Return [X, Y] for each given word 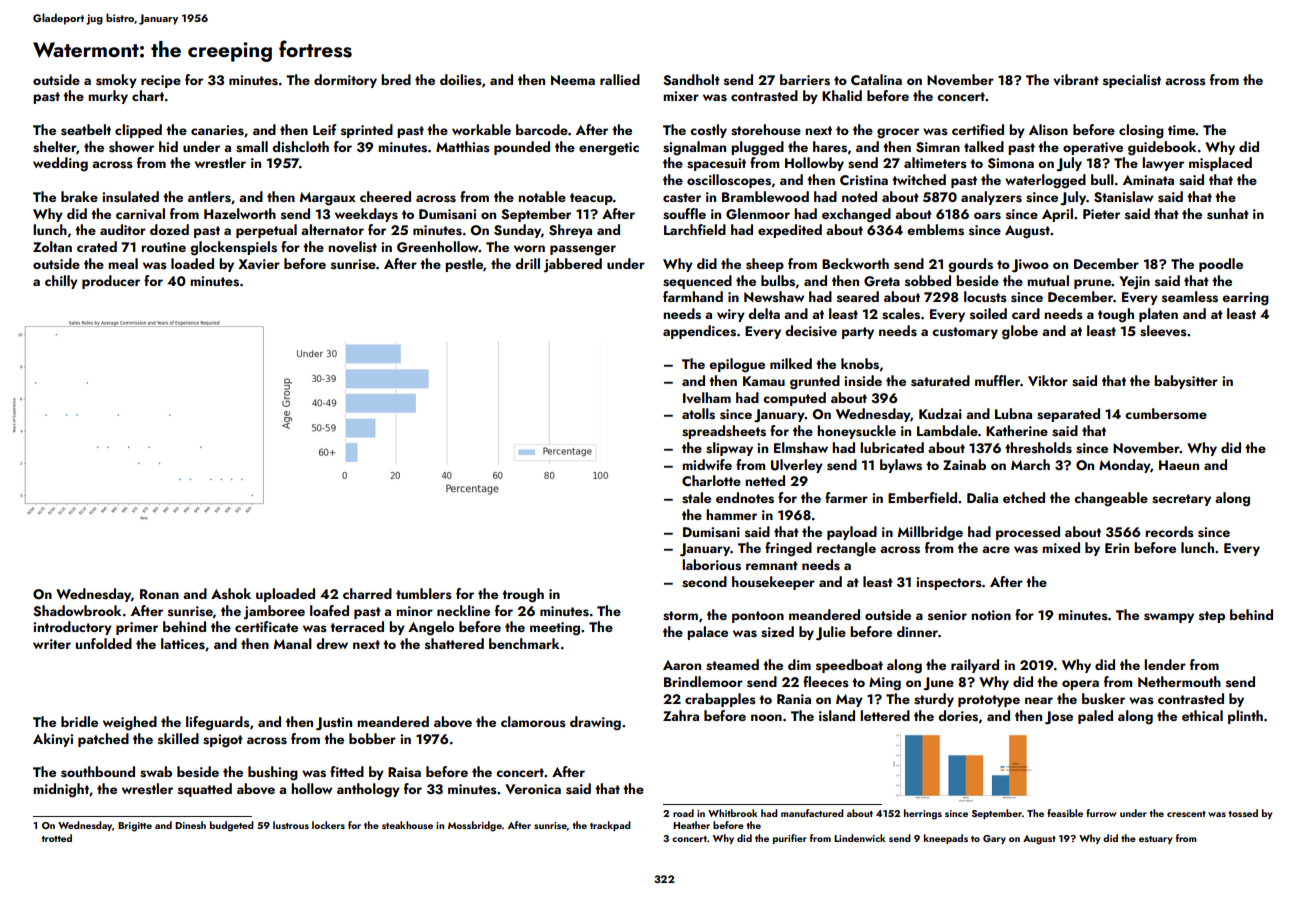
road [683, 813]
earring [1245, 299]
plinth [1245, 717]
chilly [61, 282]
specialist [1132, 81]
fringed [788, 549]
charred [367, 593]
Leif [325, 129]
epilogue [737, 365]
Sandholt [691, 80]
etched [1024, 497]
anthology [368, 790]
